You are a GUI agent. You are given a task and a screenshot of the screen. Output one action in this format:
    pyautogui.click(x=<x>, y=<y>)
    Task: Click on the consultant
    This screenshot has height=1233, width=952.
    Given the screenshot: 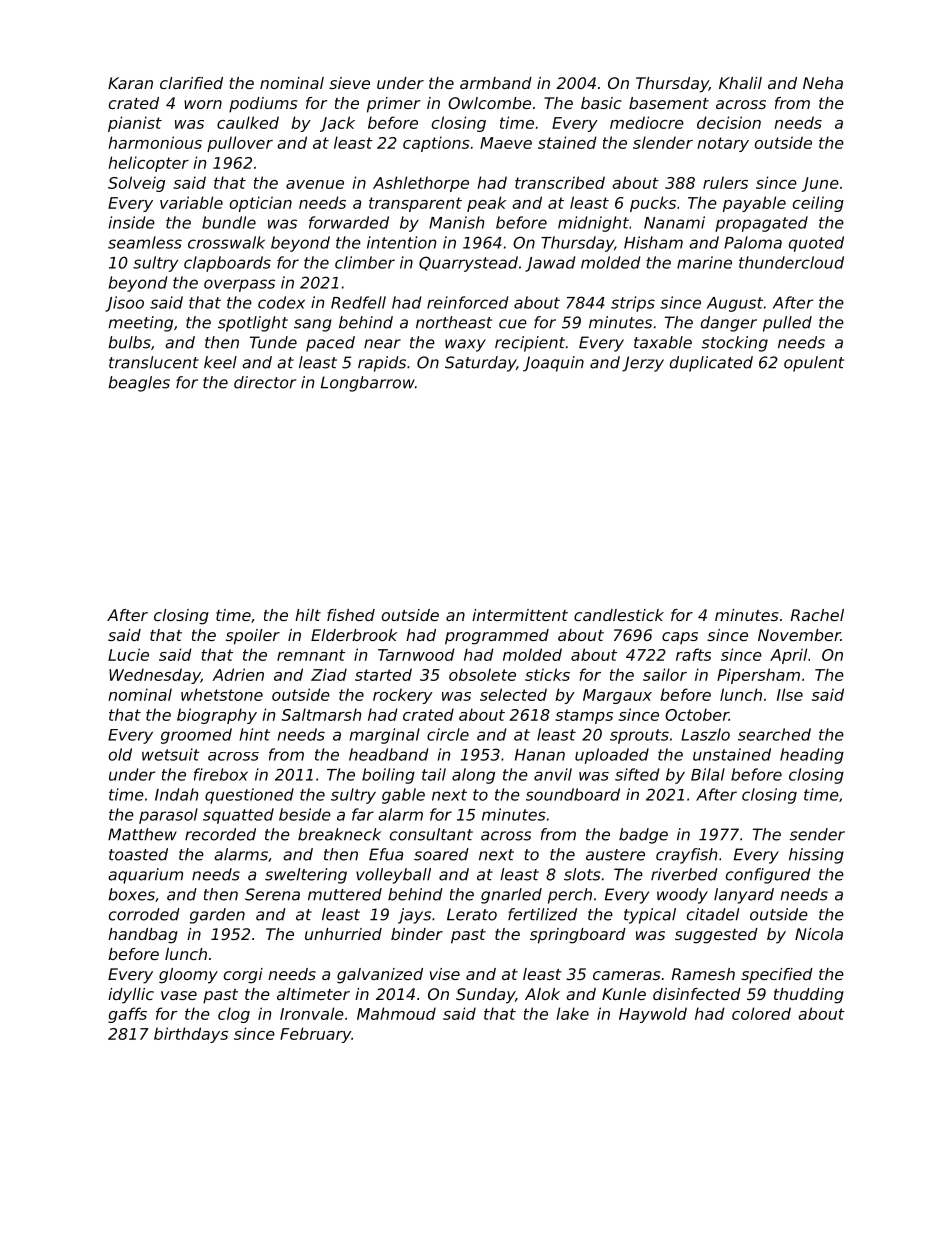 What is the action you would take?
    pyautogui.click(x=431, y=834)
